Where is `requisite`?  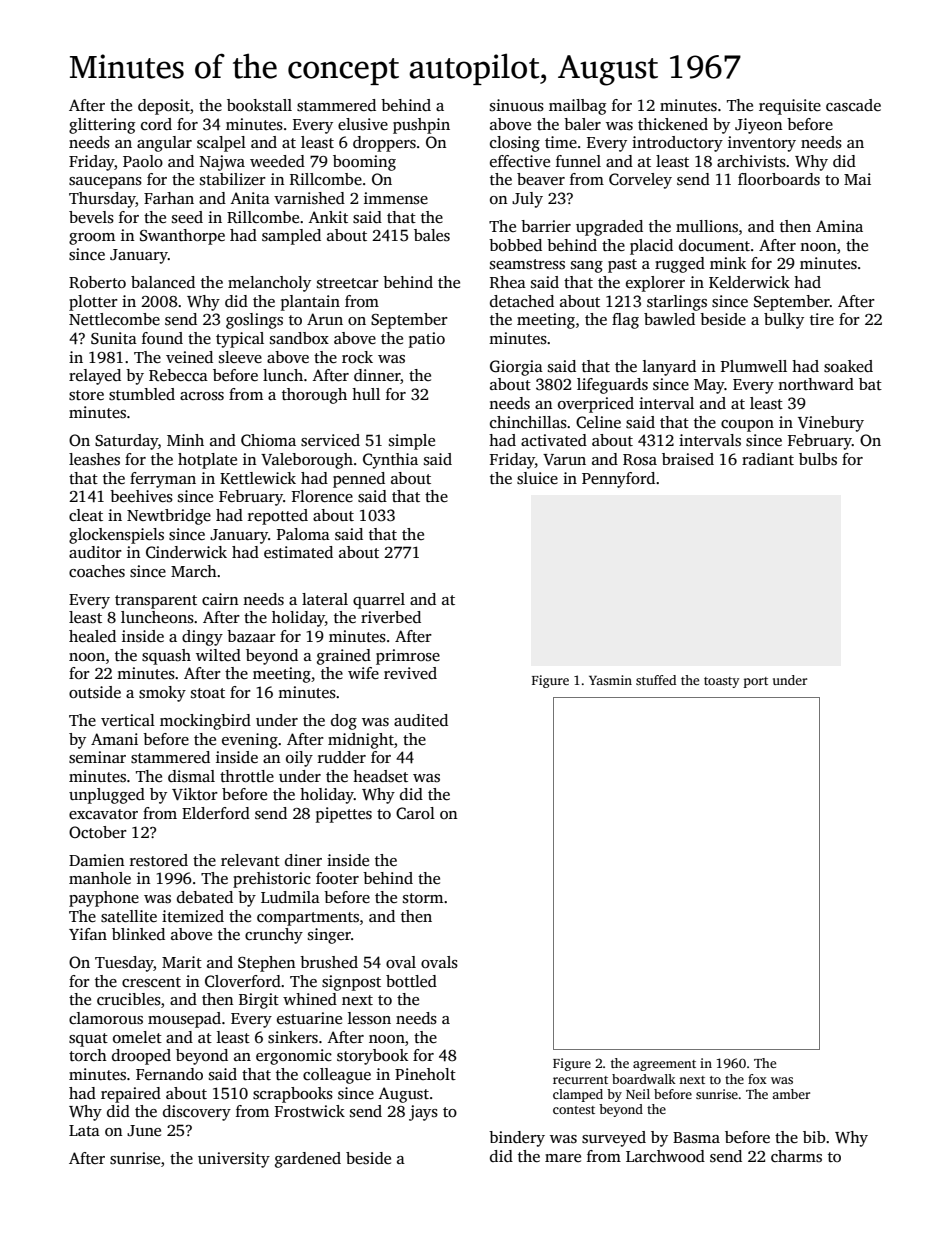 requisite is located at coordinates (790, 107).
